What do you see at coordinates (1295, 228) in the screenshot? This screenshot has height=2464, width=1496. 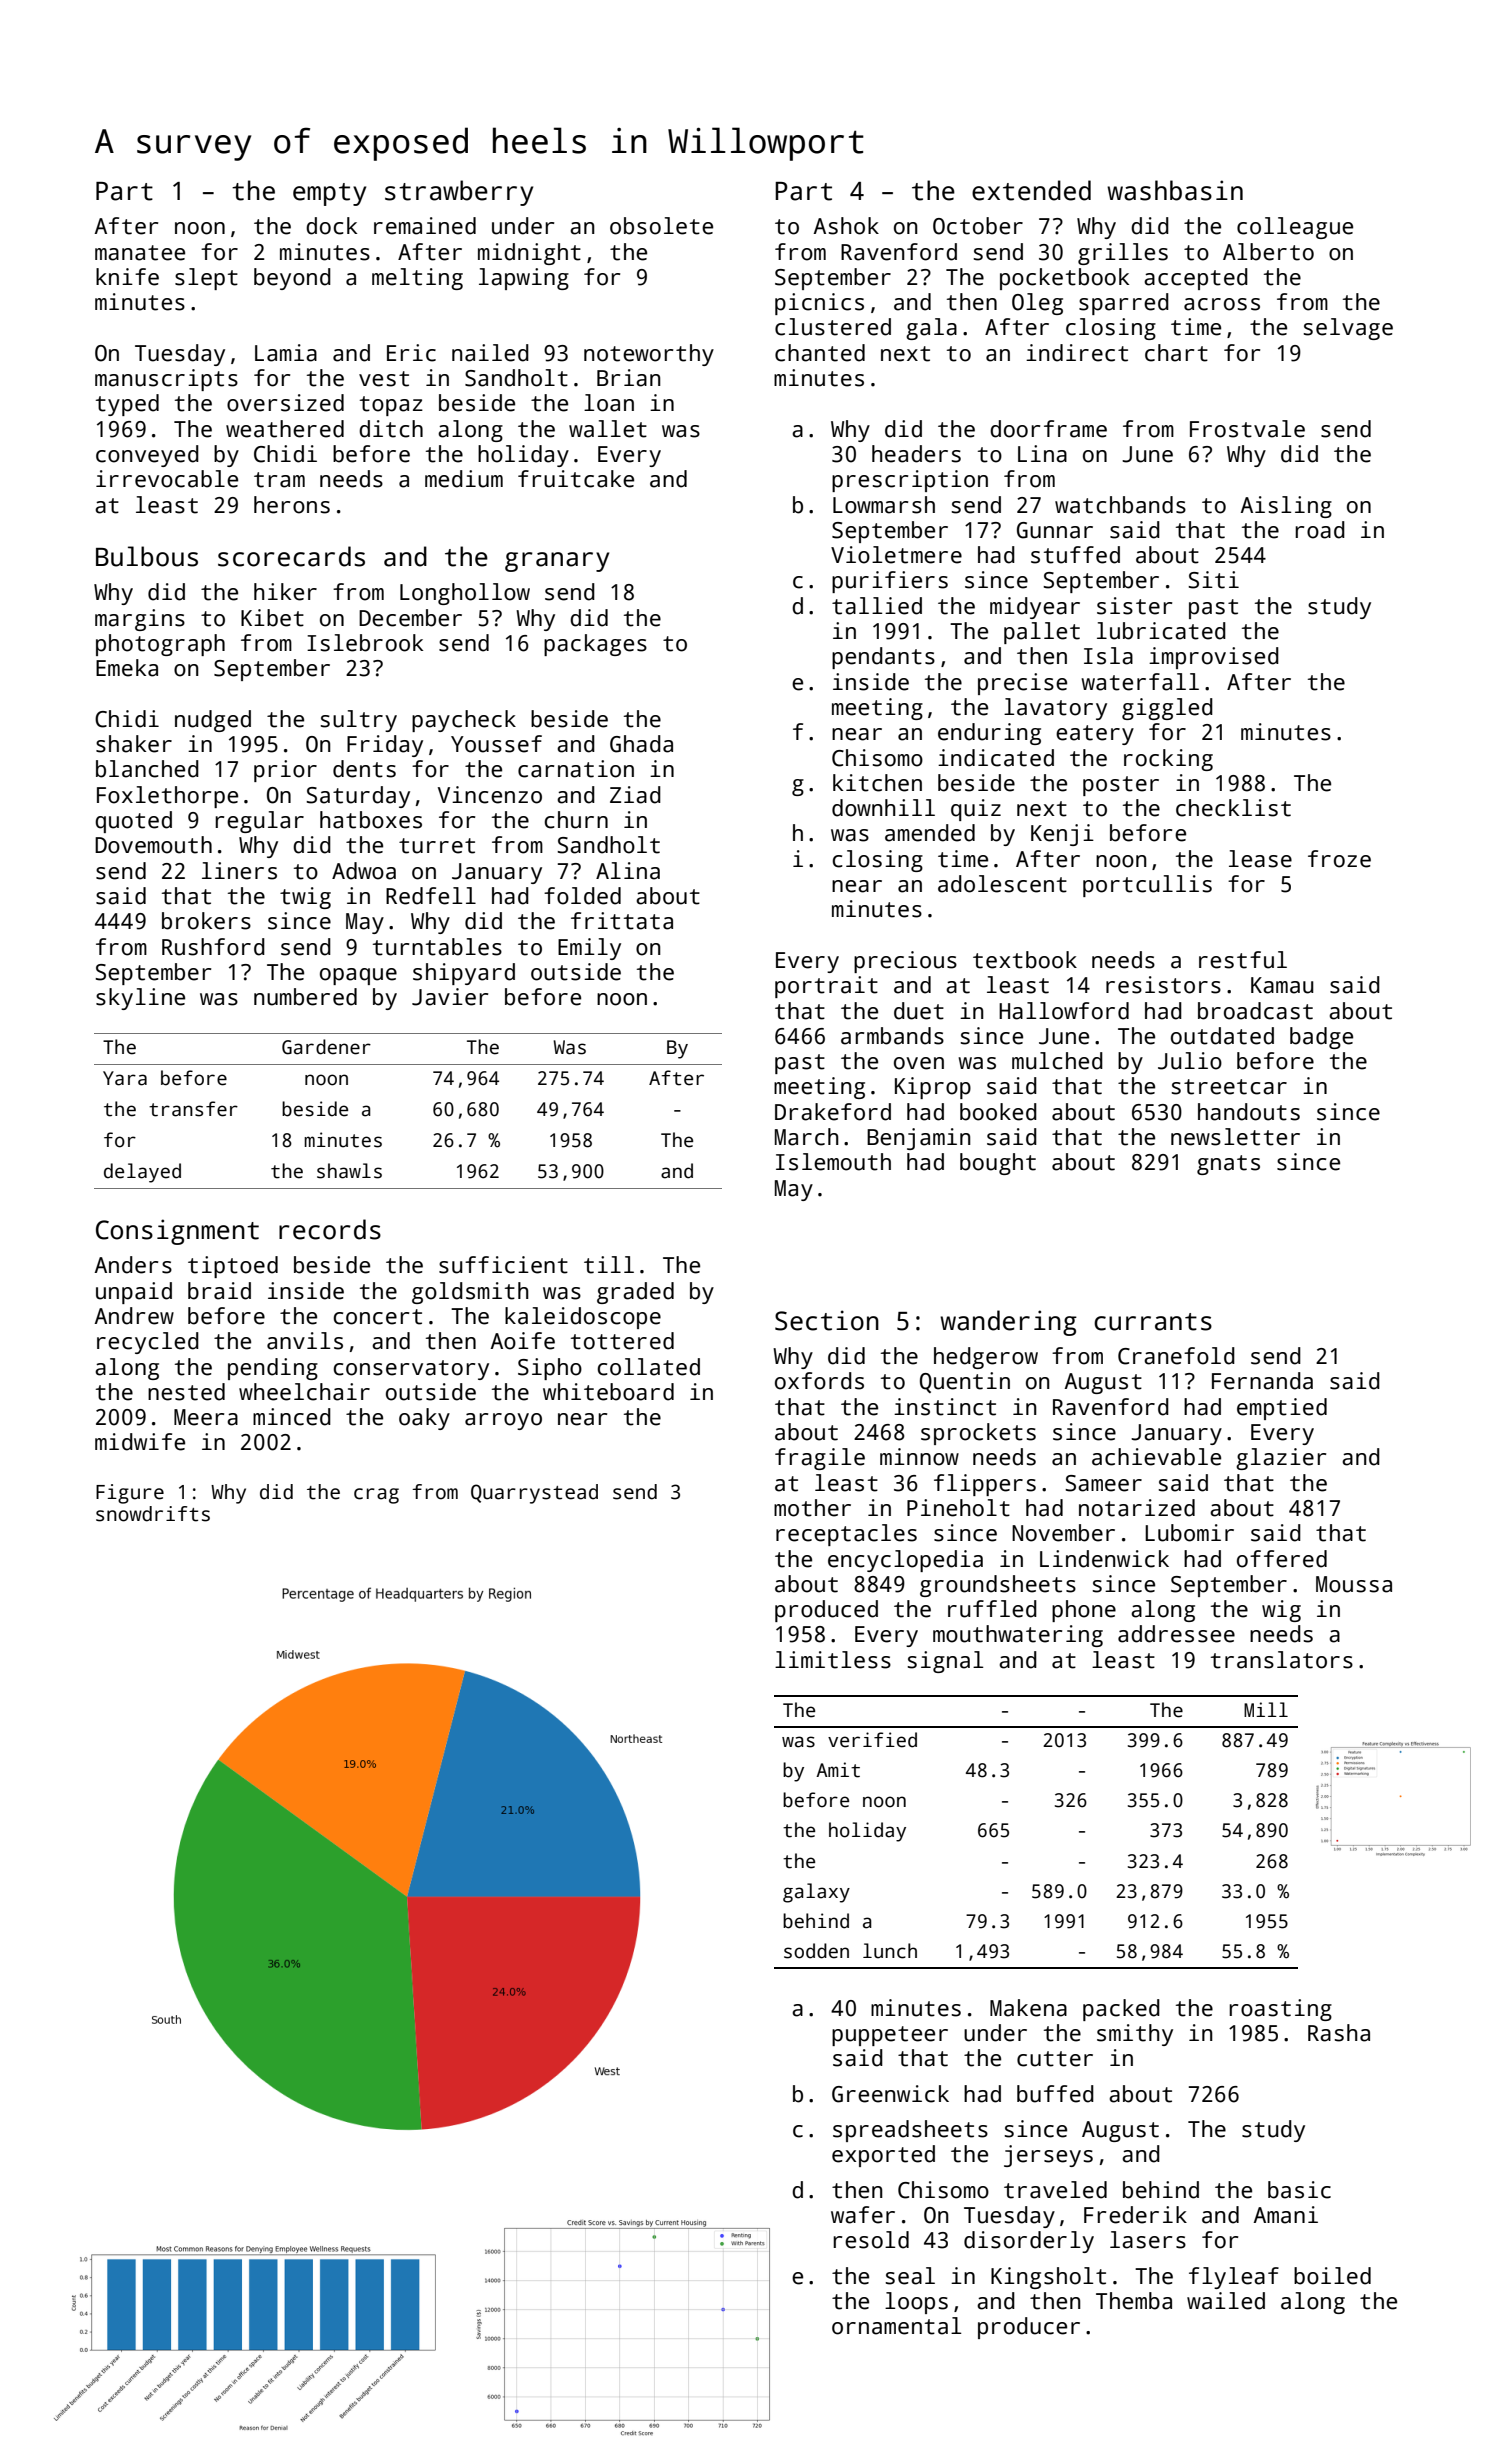 I see `colleague` at bounding box center [1295, 228].
